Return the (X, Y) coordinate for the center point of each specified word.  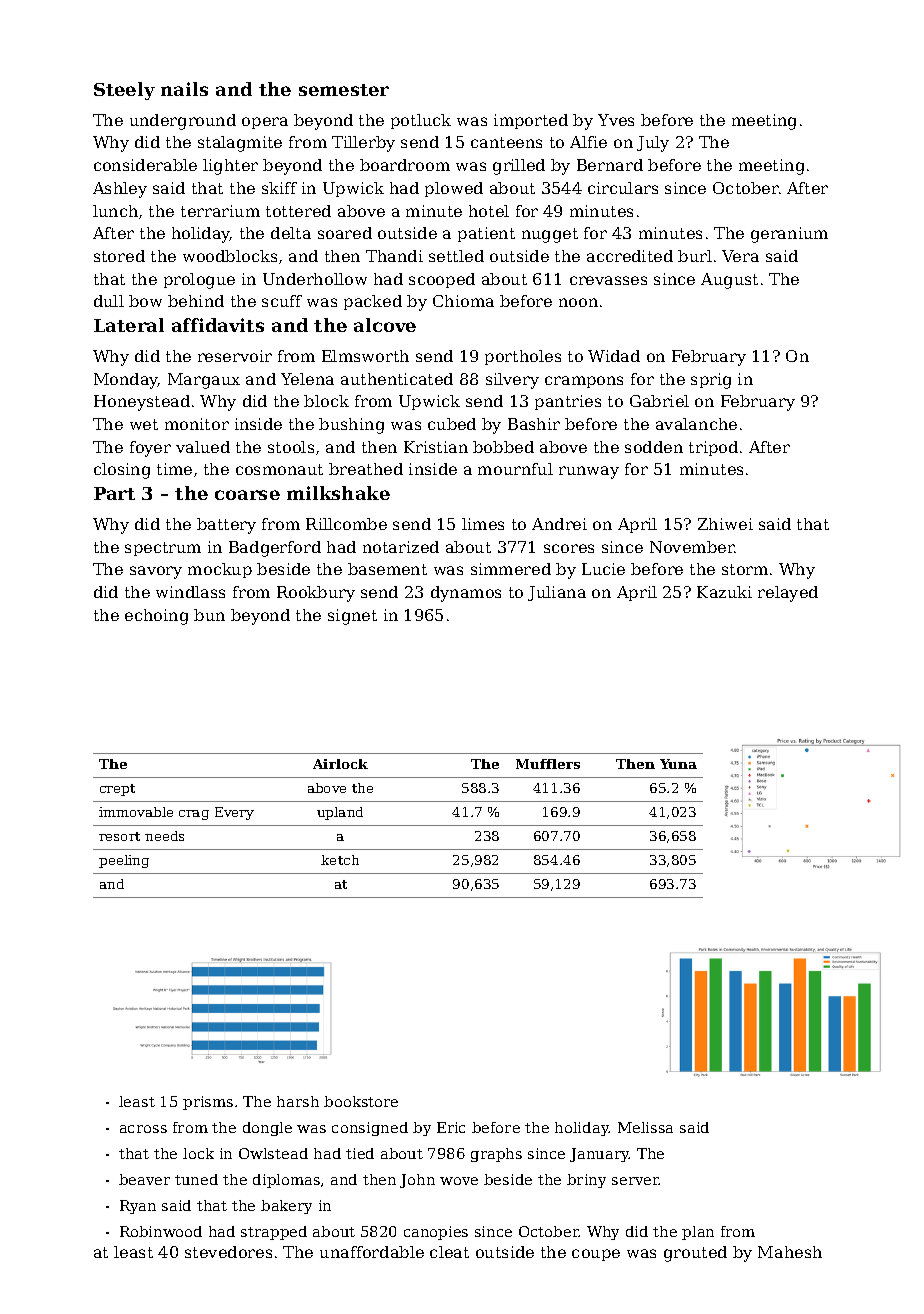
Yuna (678, 764)
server (635, 1181)
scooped (442, 280)
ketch (340, 860)
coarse (247, 495)
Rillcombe (346, 524)
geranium (789, 235)
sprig (711, 381)
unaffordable (372, 1252)
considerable (145, 165)
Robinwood (161, 1231)
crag (194, 815)
